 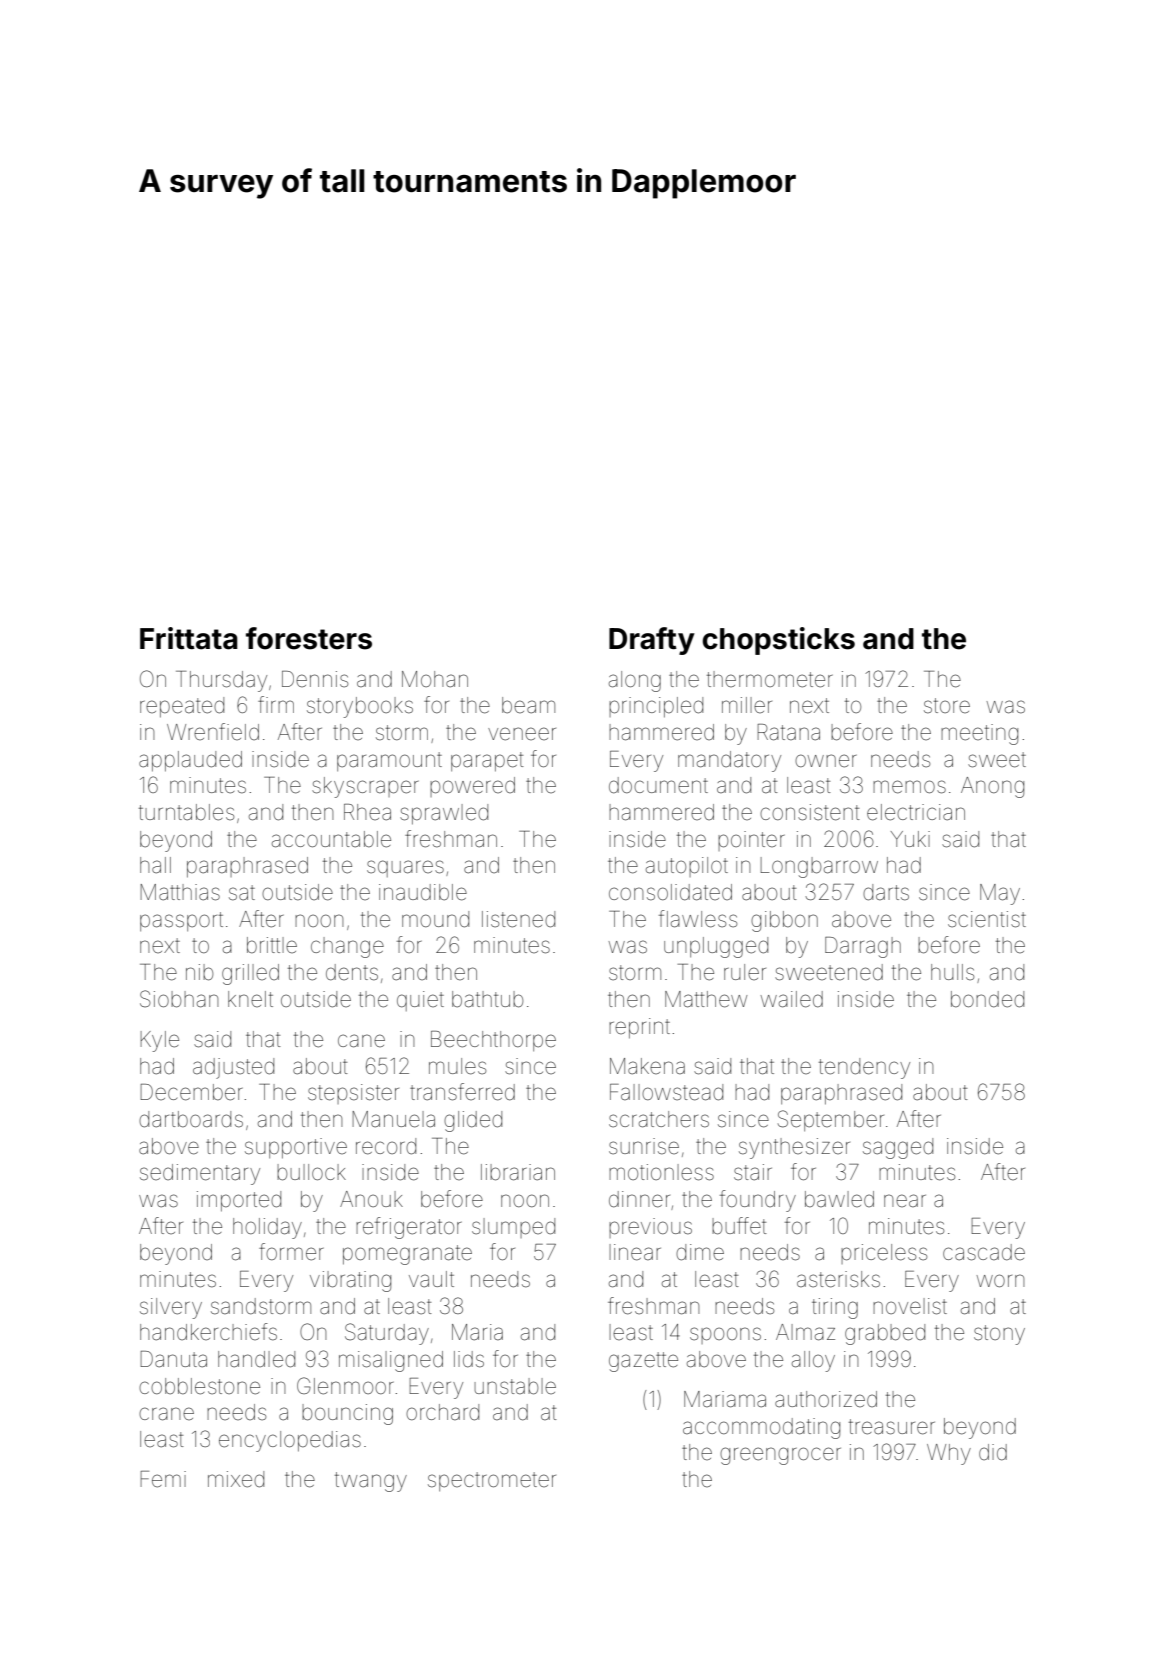 I want to click on principled, so click(x=656, y=707).
